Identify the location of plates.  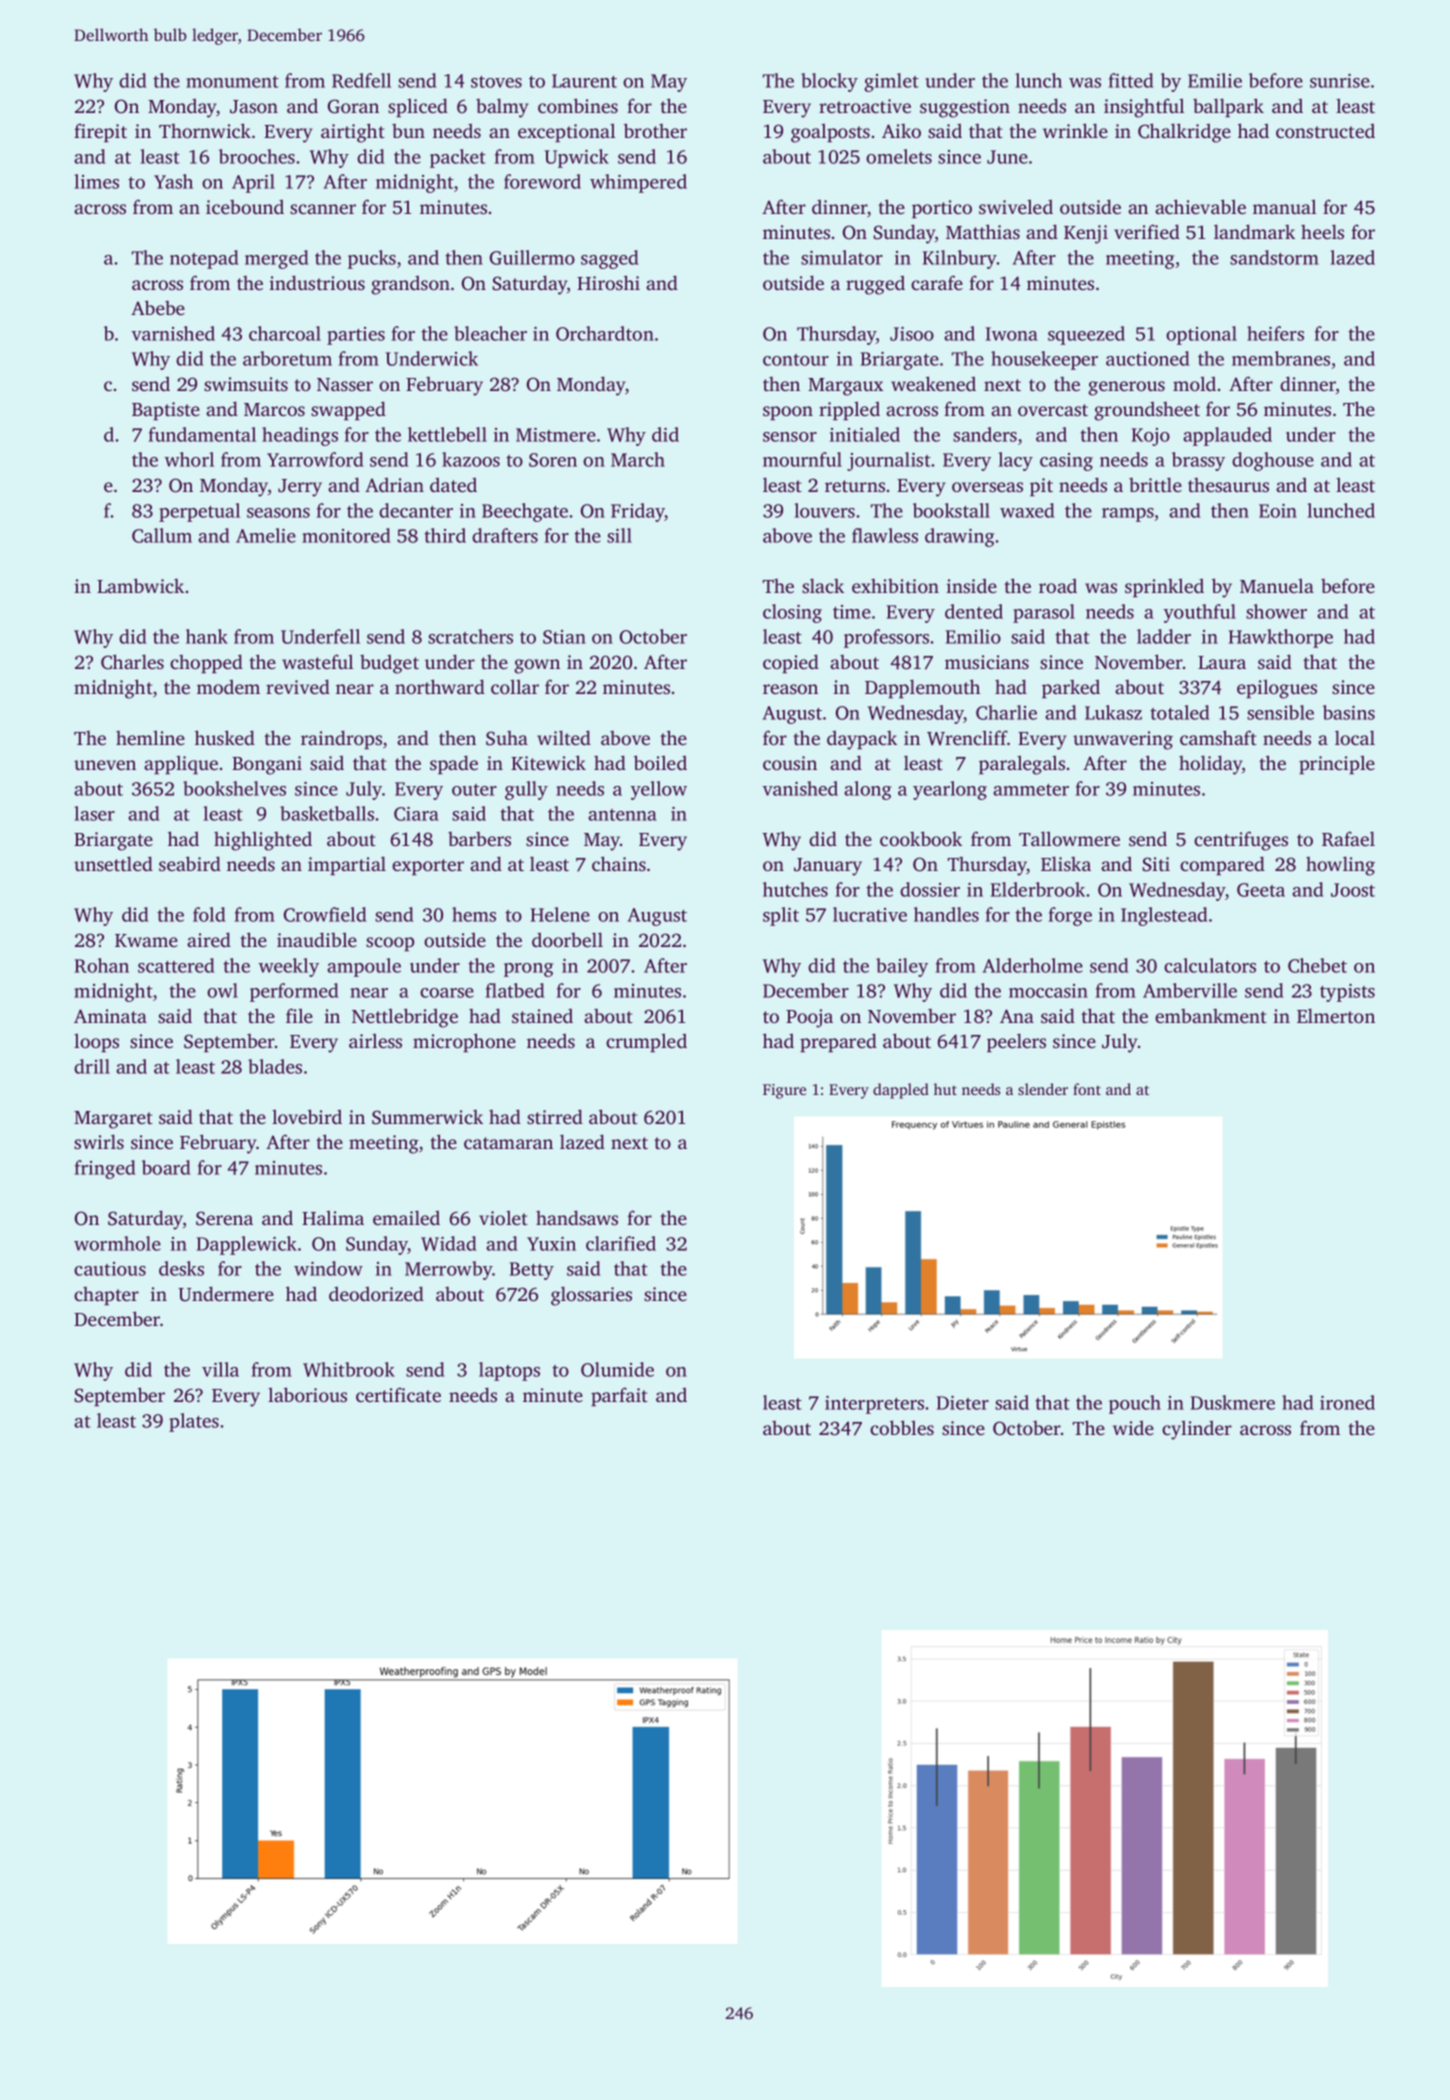
(194, 1422).
